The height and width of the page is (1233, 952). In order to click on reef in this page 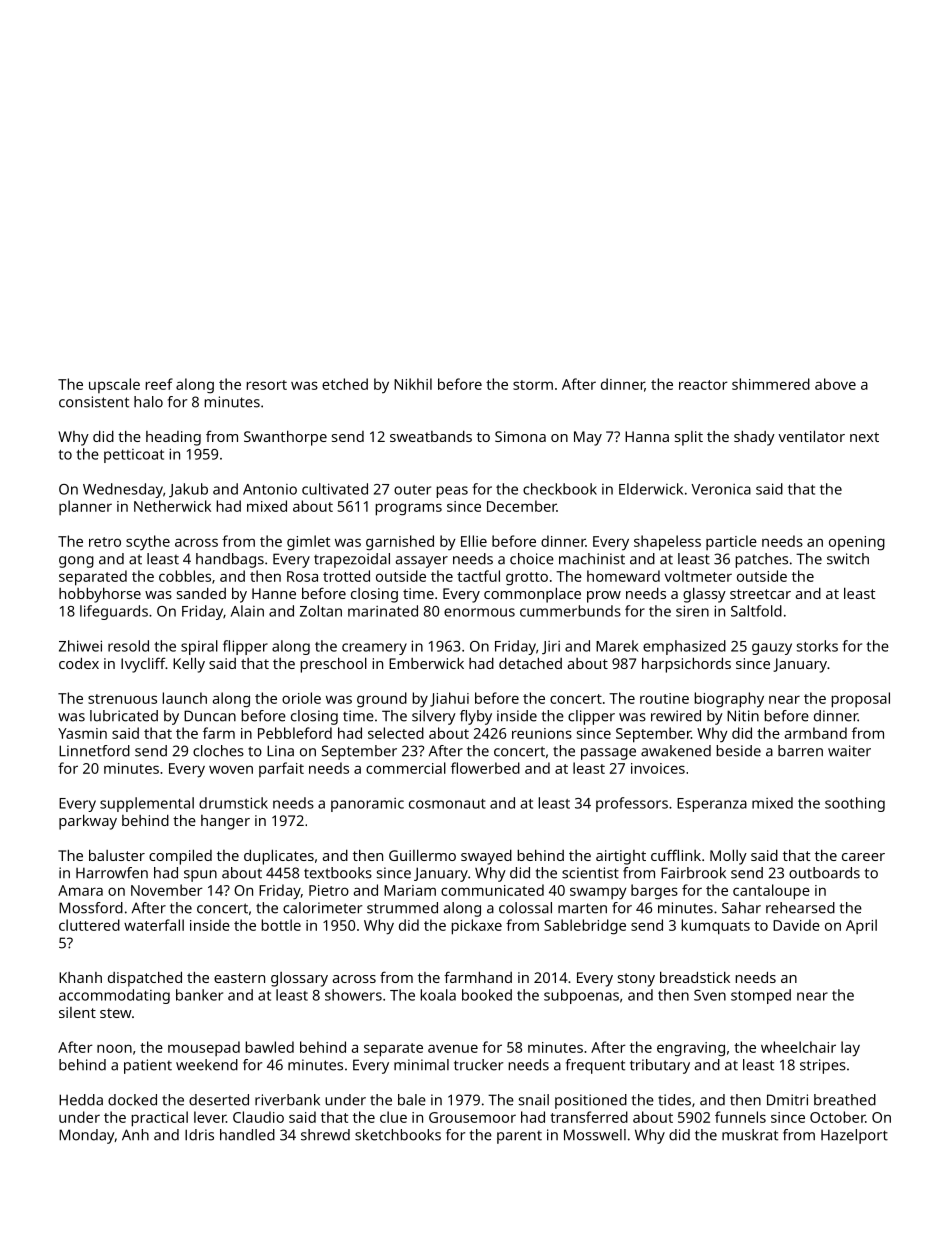, I will do `click(159, 384)`.
